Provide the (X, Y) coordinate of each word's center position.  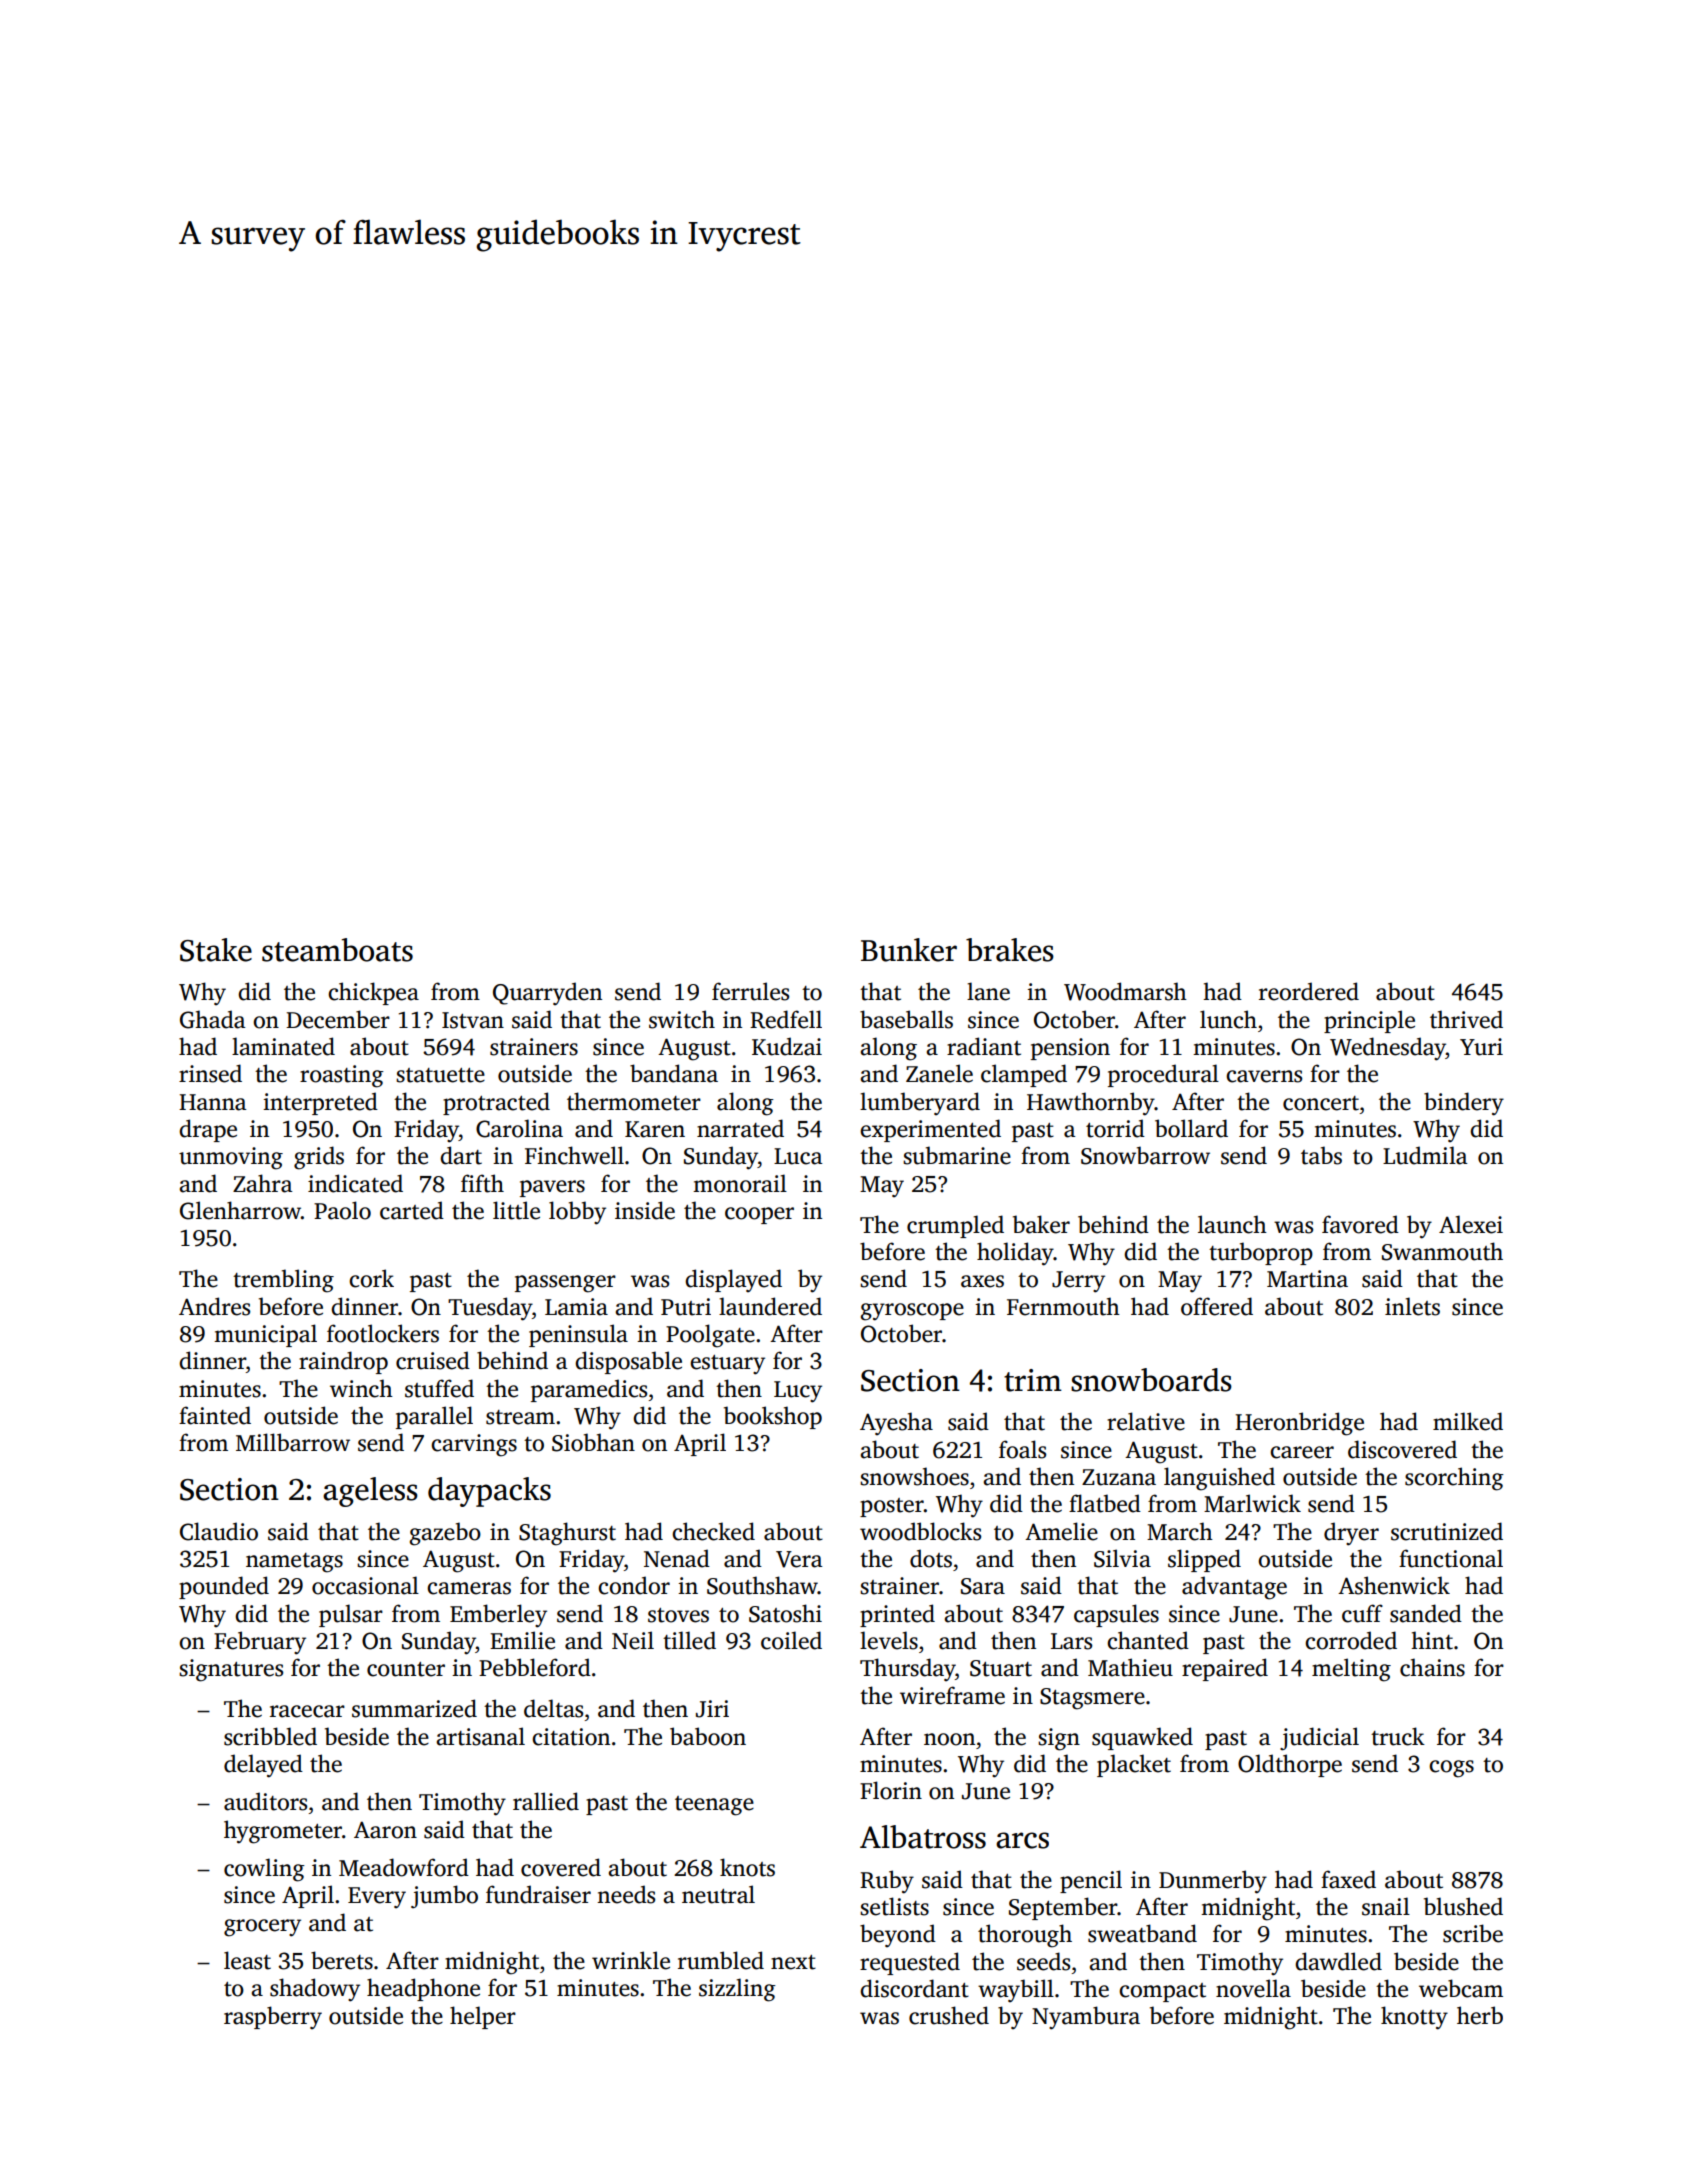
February (260, 1643)
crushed (949, 2015)
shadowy (315, 1990)
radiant (984, 1046)
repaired (1225, 1669)
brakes (1010, 950)
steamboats (337, 950)
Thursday (908, 1669)
